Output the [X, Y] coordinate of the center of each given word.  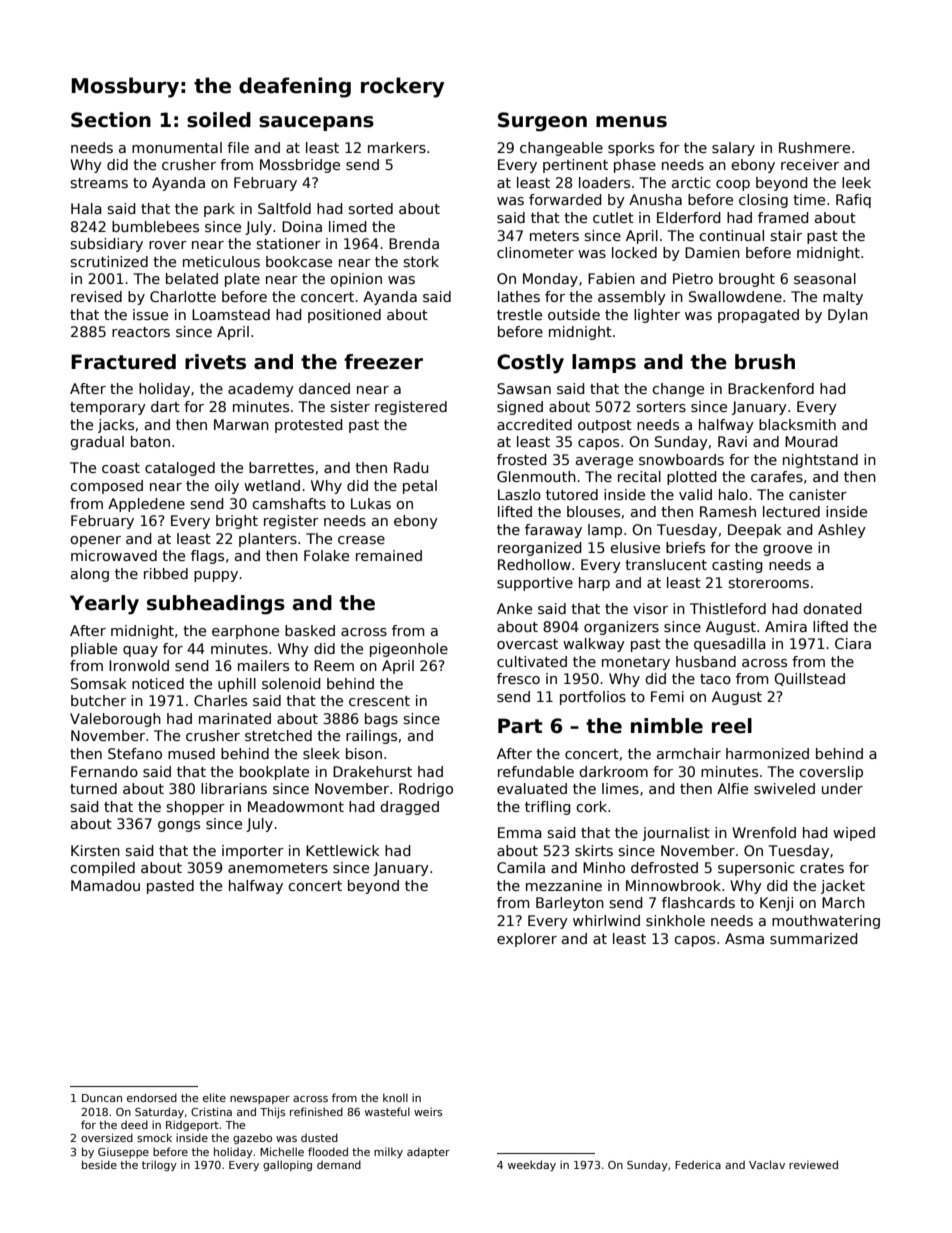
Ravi [732, 441]
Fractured [123, 362]
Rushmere [814, 147]
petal [420, 487]
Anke [514, 608]
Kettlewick [343, 850]
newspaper [260, 1100]
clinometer [535, 252]
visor [650, 608]
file [238, 147]
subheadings [216, 605]
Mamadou [105, 885]
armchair [689, 753]
